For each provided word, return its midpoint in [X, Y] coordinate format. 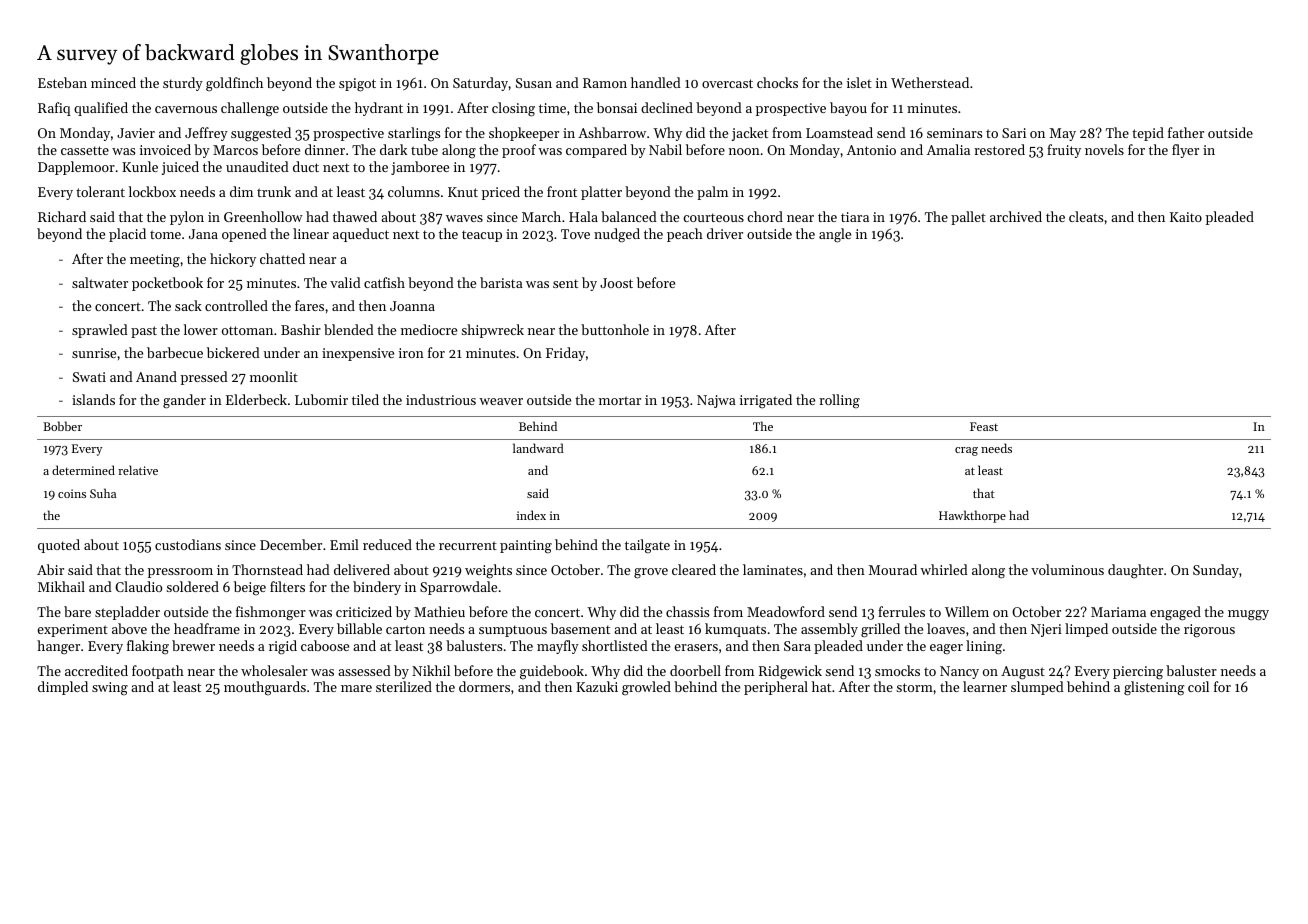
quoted [59, 546]
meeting [155, 260]
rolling [839, 401]
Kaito [1186, 217]
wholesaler [274, 670]
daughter [1135, 571]
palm [712, 193]
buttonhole [615, 329]
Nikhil [431, 670]
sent [565, 283]
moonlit [274, 376]
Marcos [235, 150]
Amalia [948, 149]
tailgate [647, 546]
